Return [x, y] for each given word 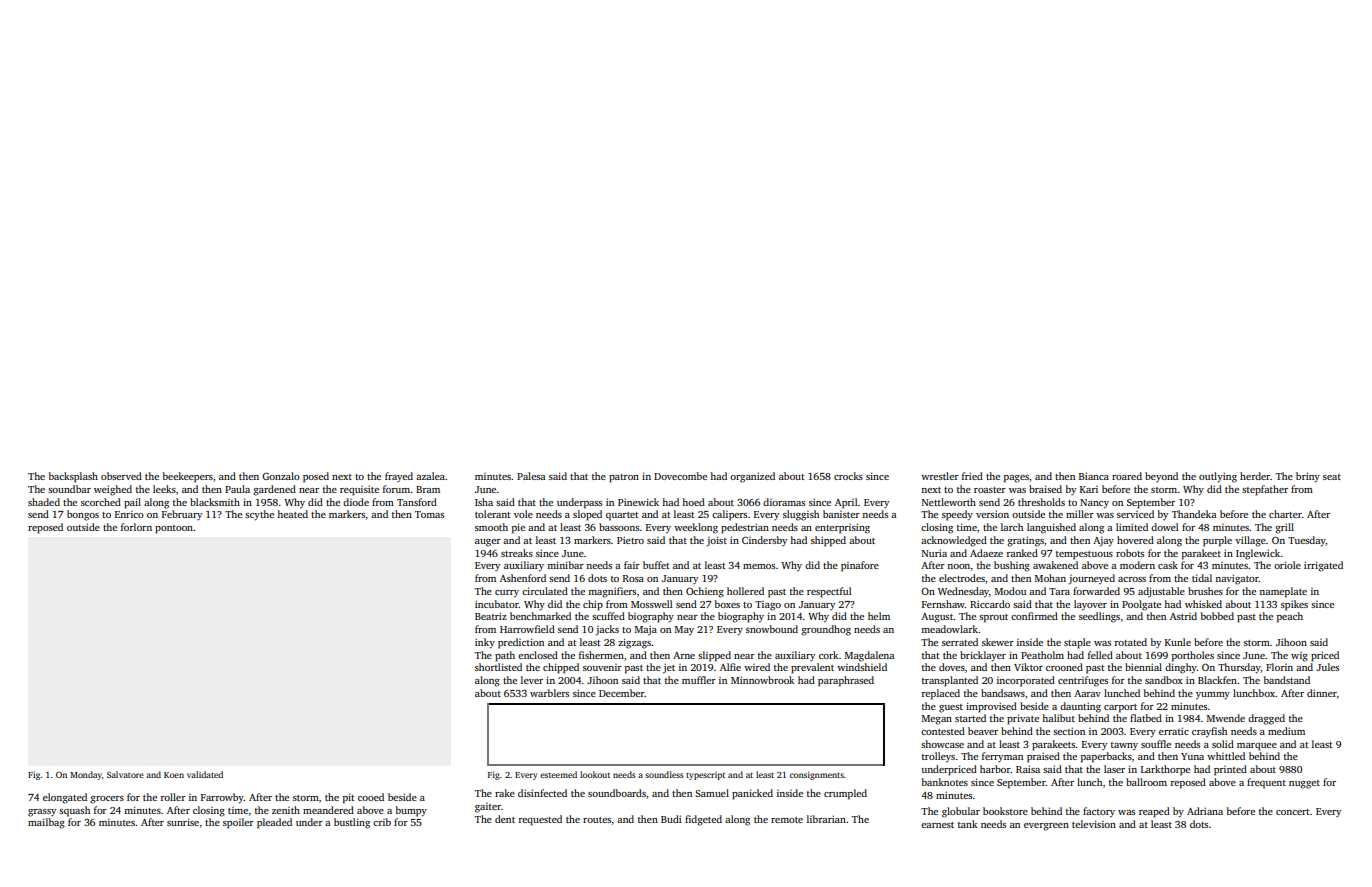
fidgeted [703, 820]
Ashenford [523, 578]
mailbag [46, 823]
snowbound [772, 629]
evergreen [1046, 827]
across [1132, 579]
